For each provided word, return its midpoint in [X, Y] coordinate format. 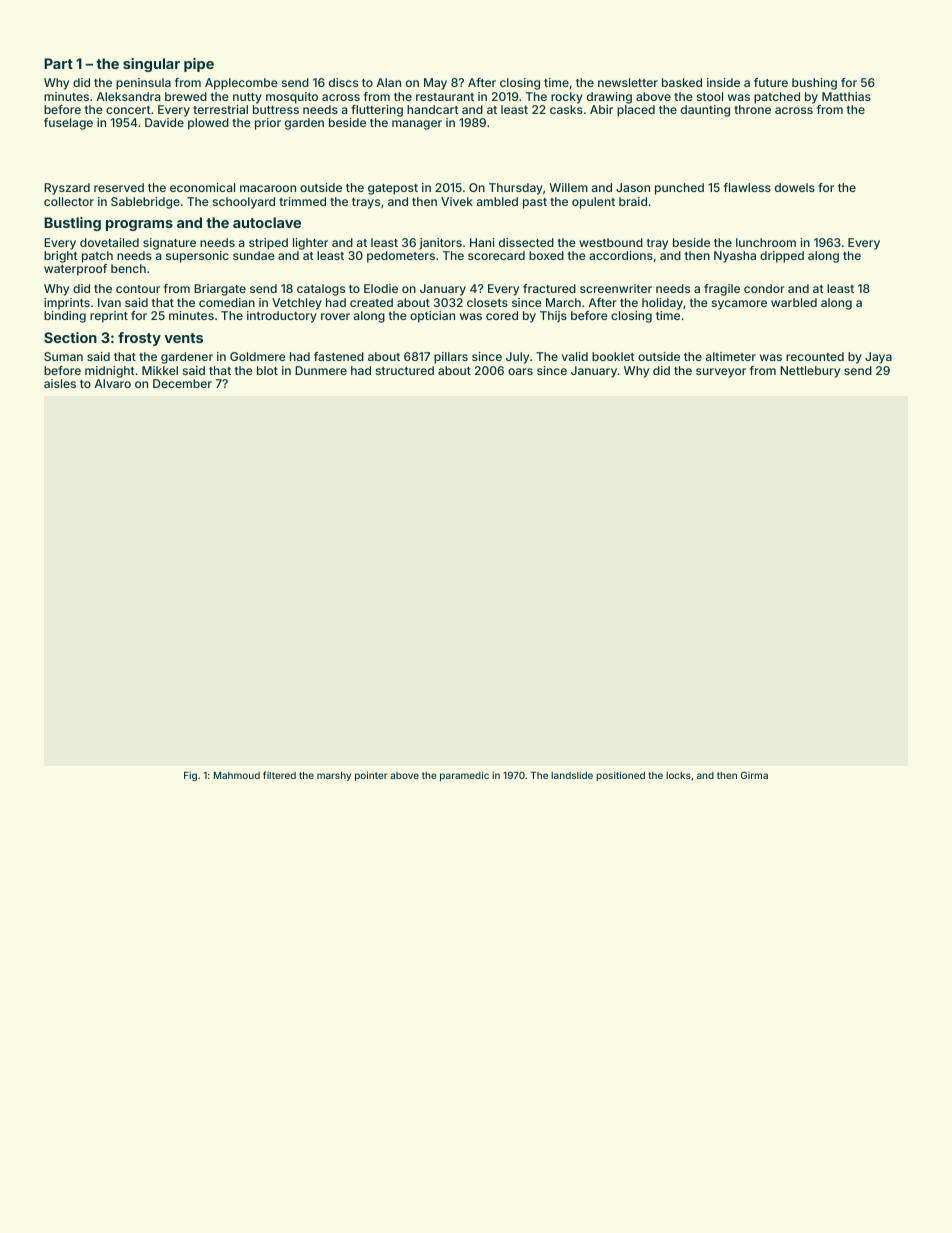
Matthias [846, 96]
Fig [190, 776]
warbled [794, 302]
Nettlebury [810, 372]
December [182, 383]
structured [405, 370]
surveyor [721, 373]
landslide [572, 775]
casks [566, 109]
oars [520, 371]
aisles [60, 383]
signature [169, 244]
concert [128, 110]
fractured [549, 288]
